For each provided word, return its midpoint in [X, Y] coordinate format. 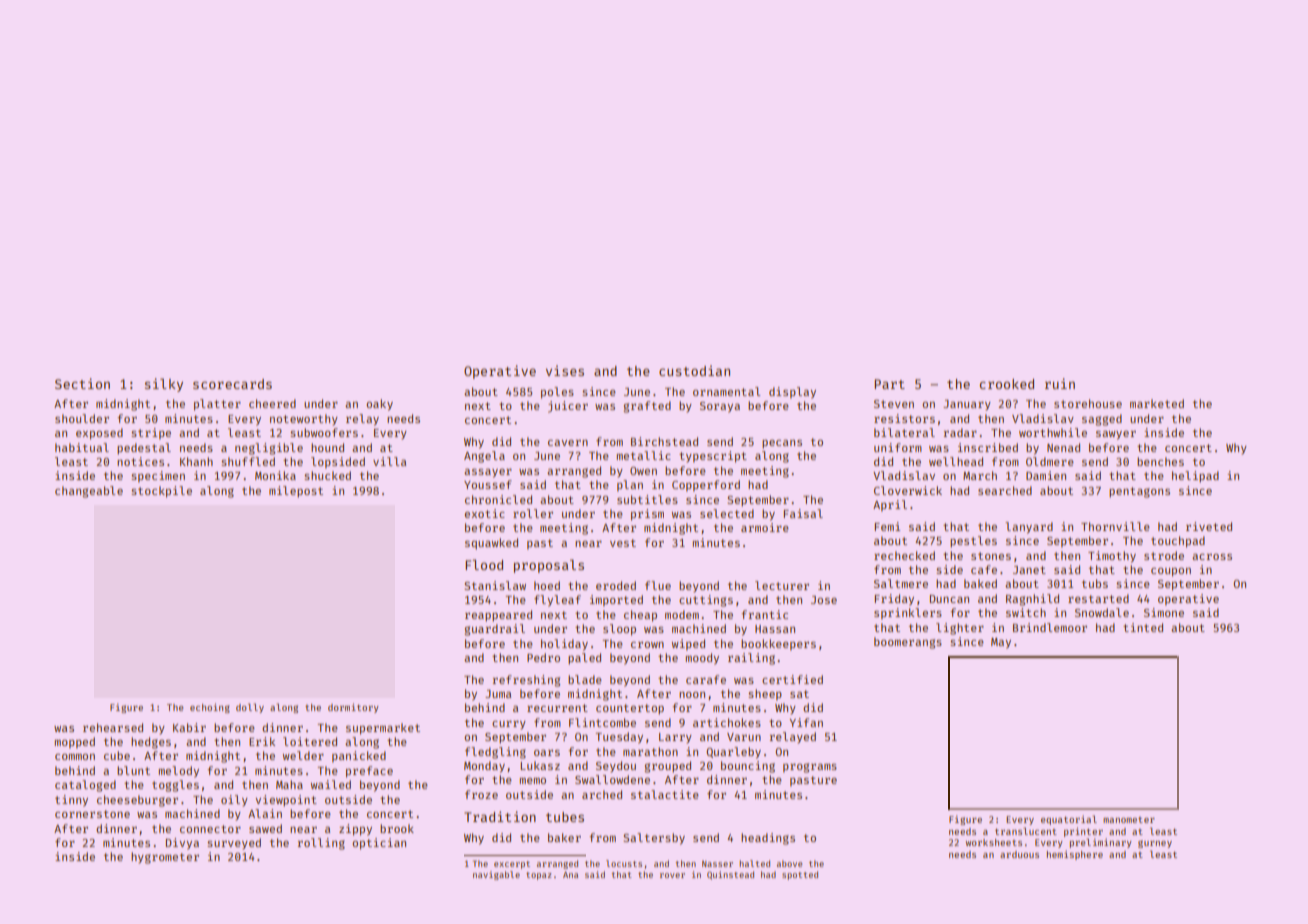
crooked [1006, 384]
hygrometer [165, 858]
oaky [379, 405]
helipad [1195, 477]
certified [792, 679]
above [789, 863]
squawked [491, 544]
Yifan [806, 722]
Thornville [1115, 526]
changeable [89, 492]
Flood [484, 564]
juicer [568, 407]
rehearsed [113, 727]
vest [623, 543]
